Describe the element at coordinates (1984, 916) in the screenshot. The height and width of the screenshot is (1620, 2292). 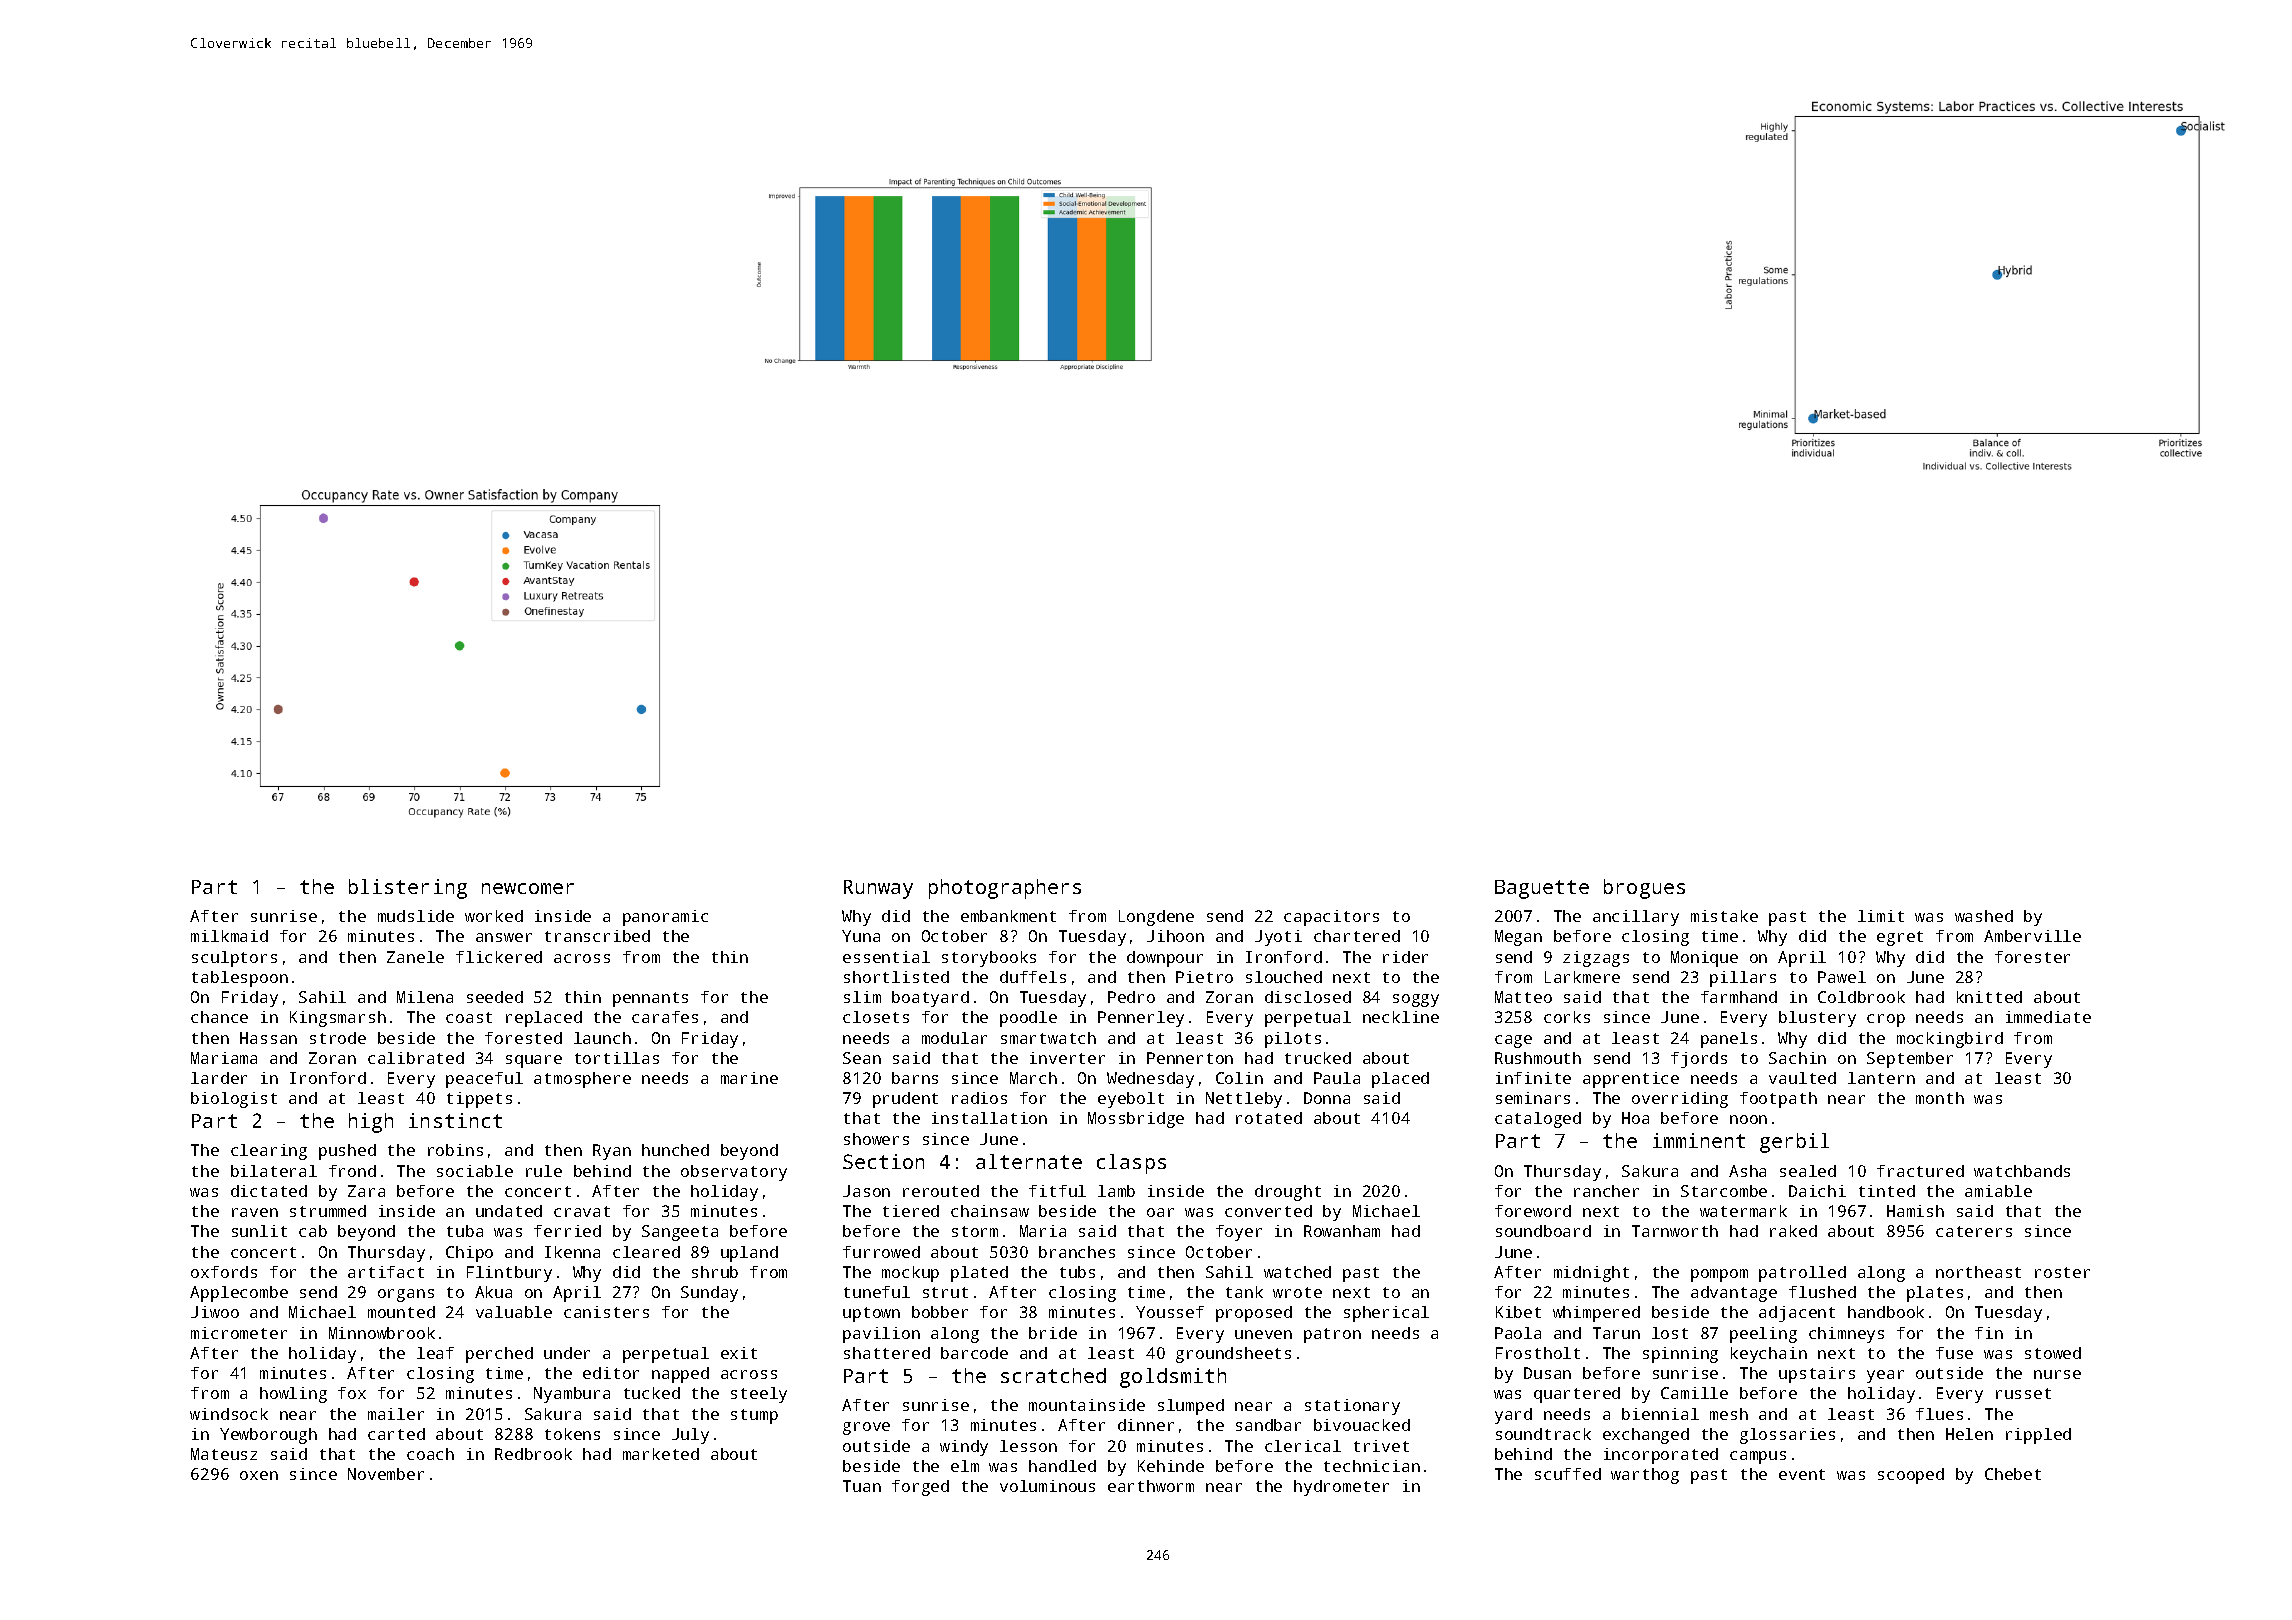
I see `washed` at that location.
